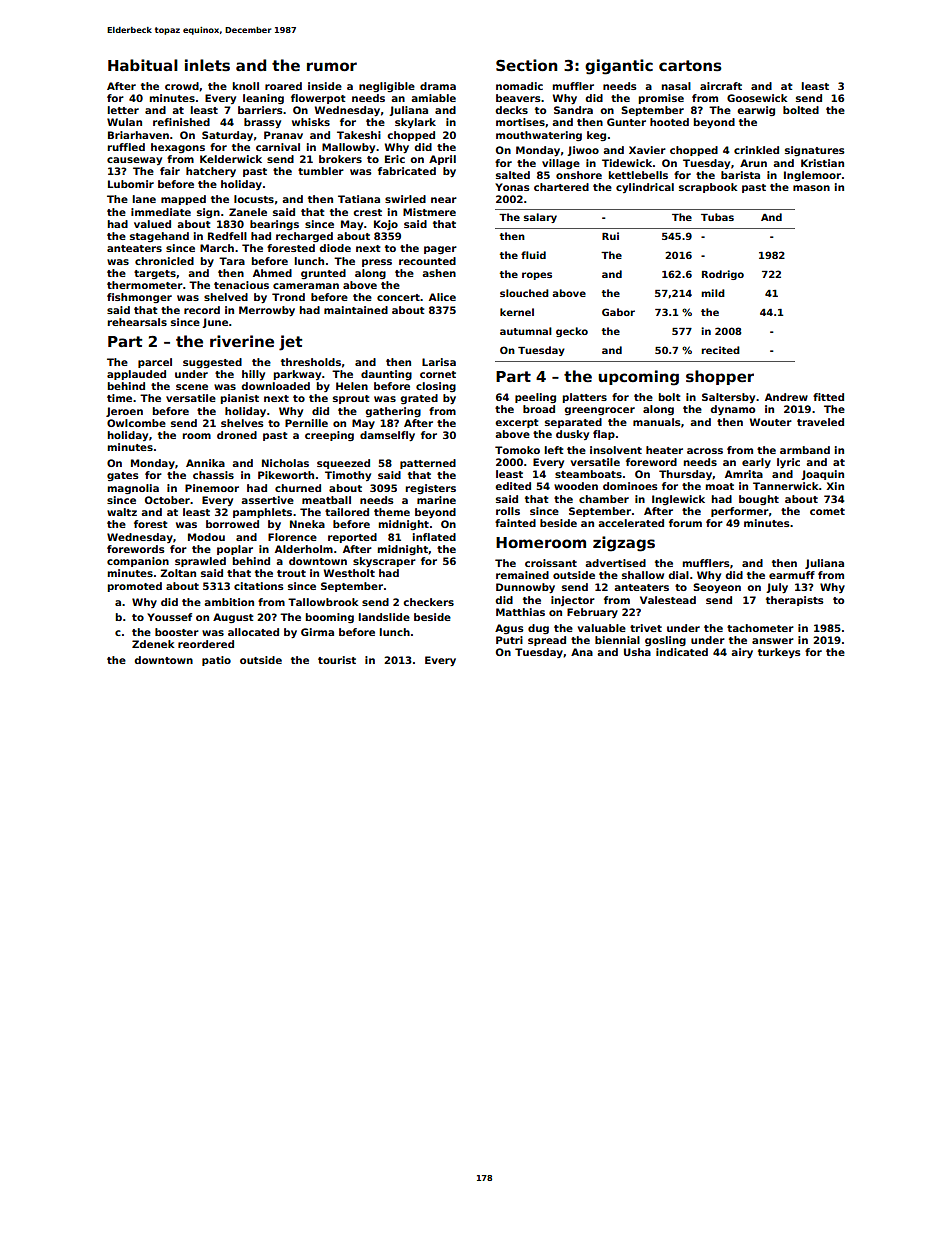  I want to click on traveled, so click(820, 422).
